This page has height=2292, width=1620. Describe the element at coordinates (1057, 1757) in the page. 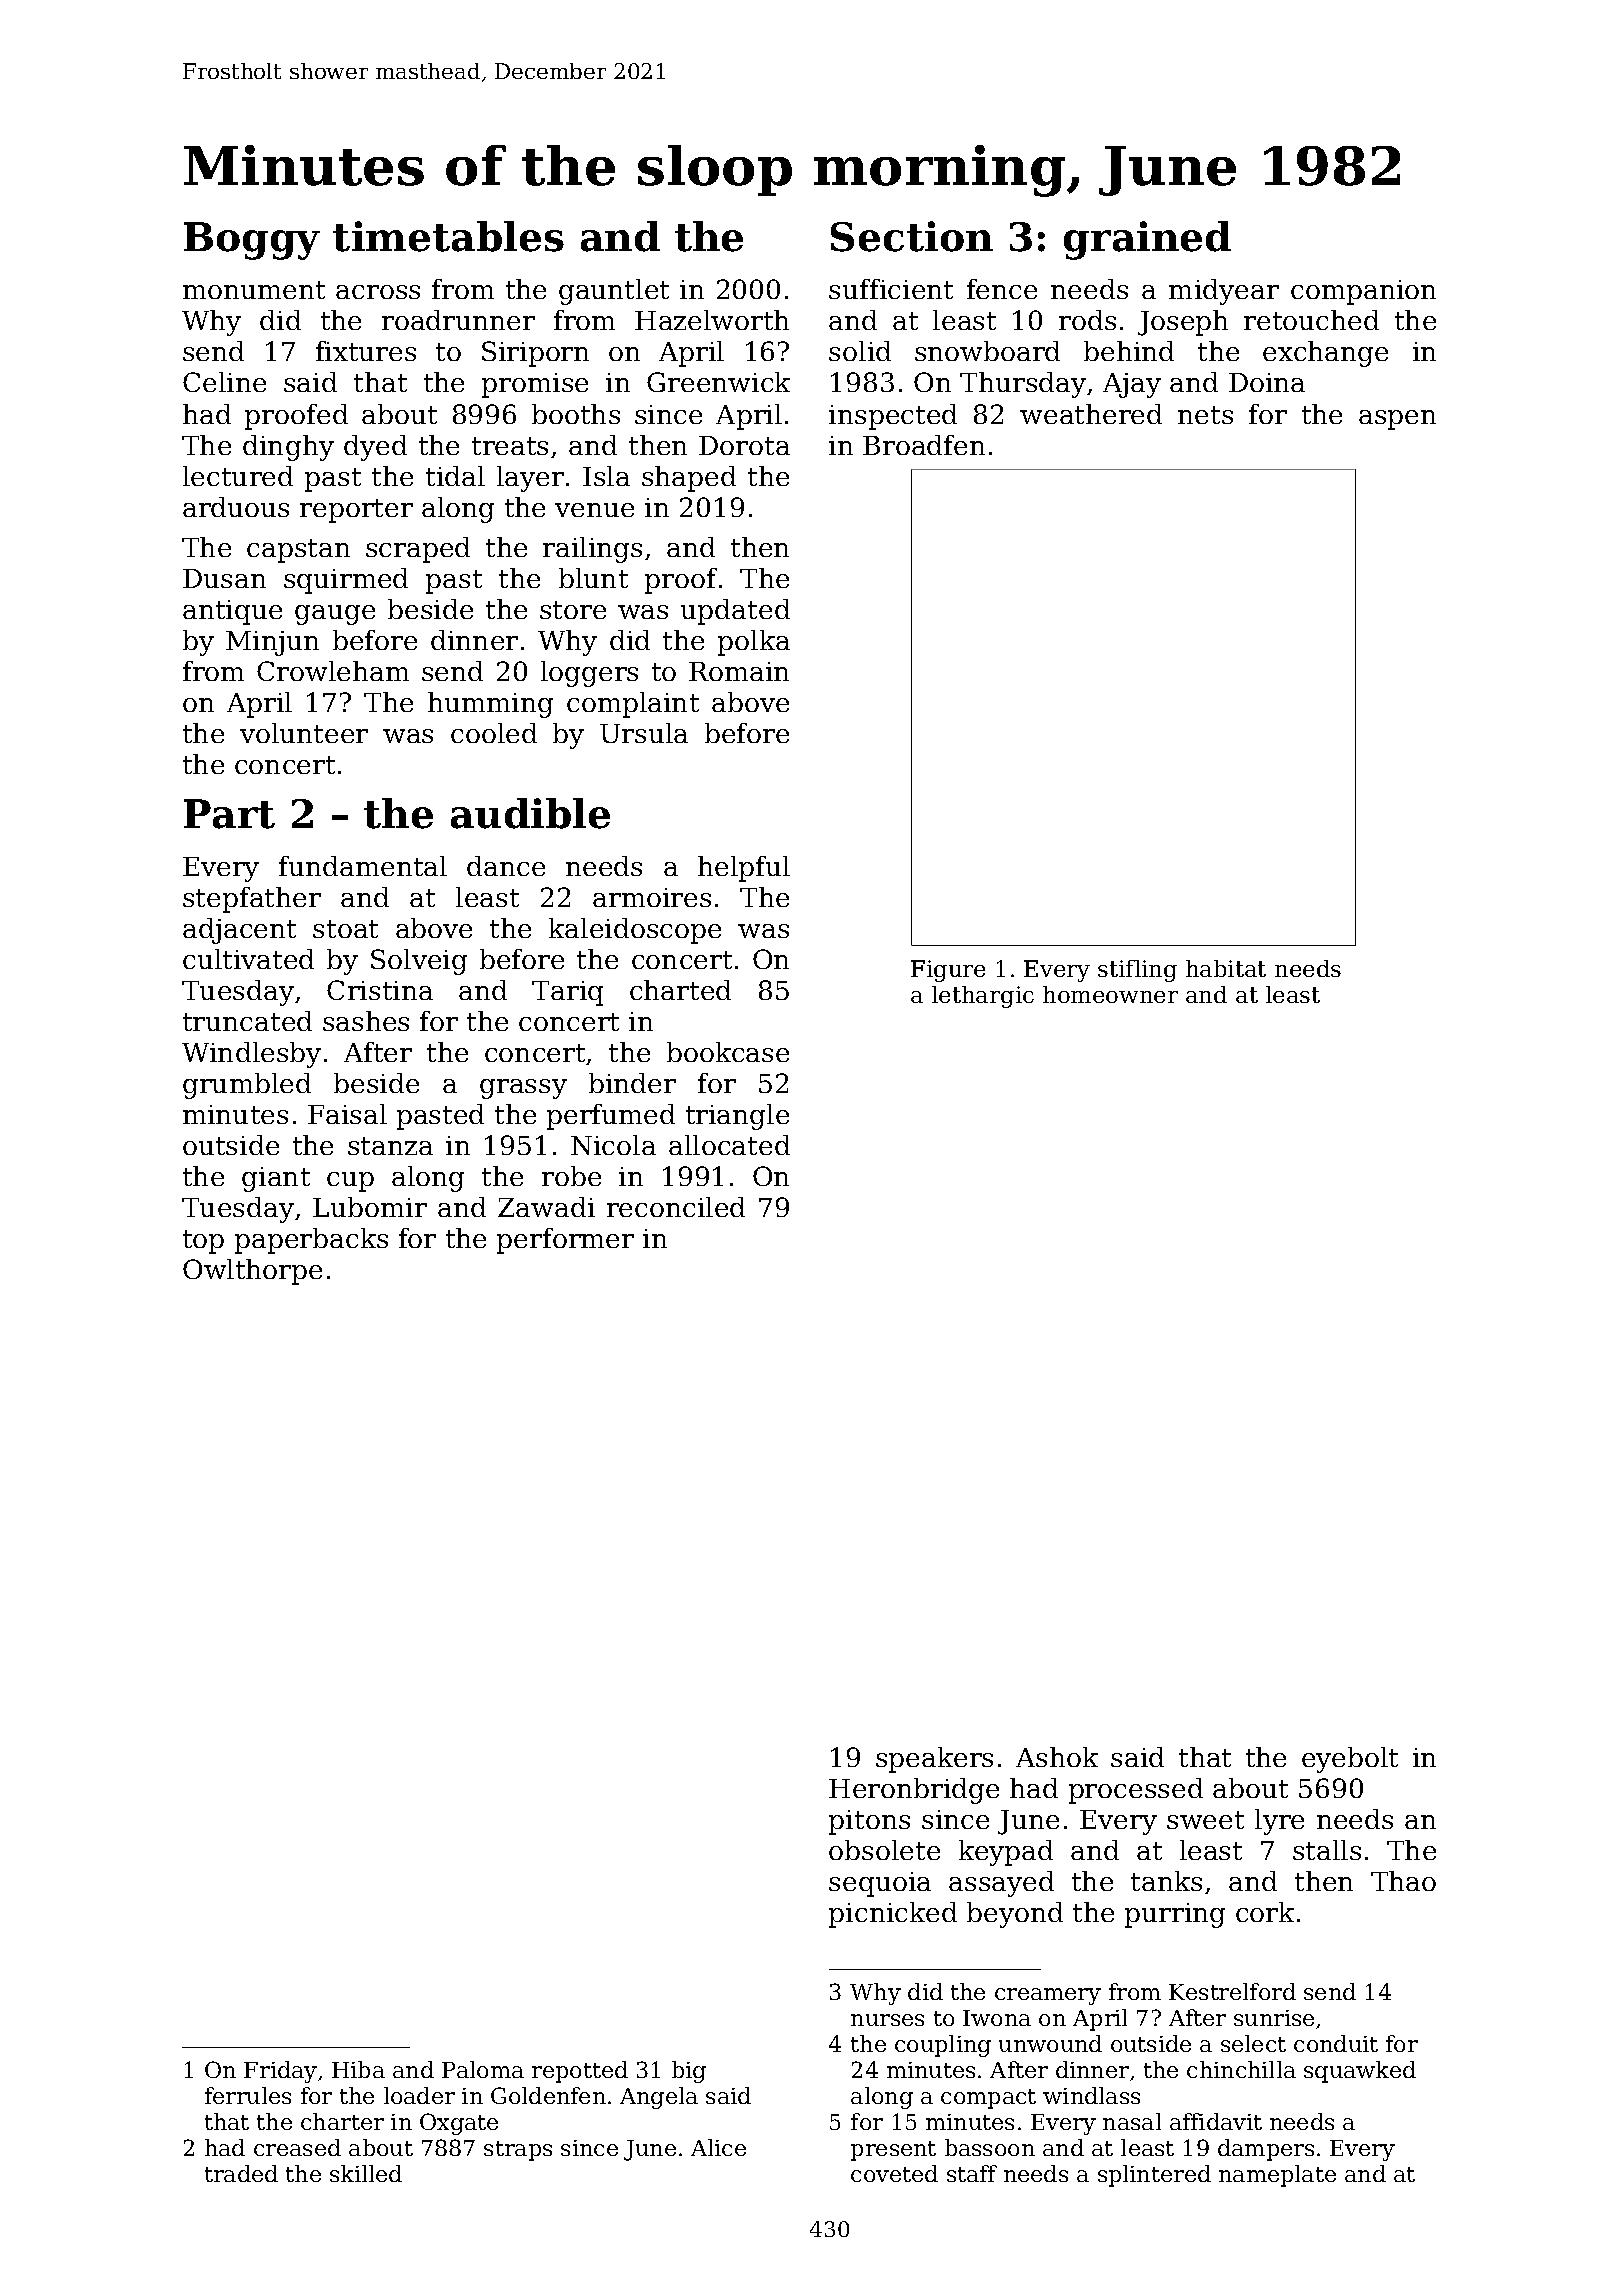

I see `Ashok` at that location.
